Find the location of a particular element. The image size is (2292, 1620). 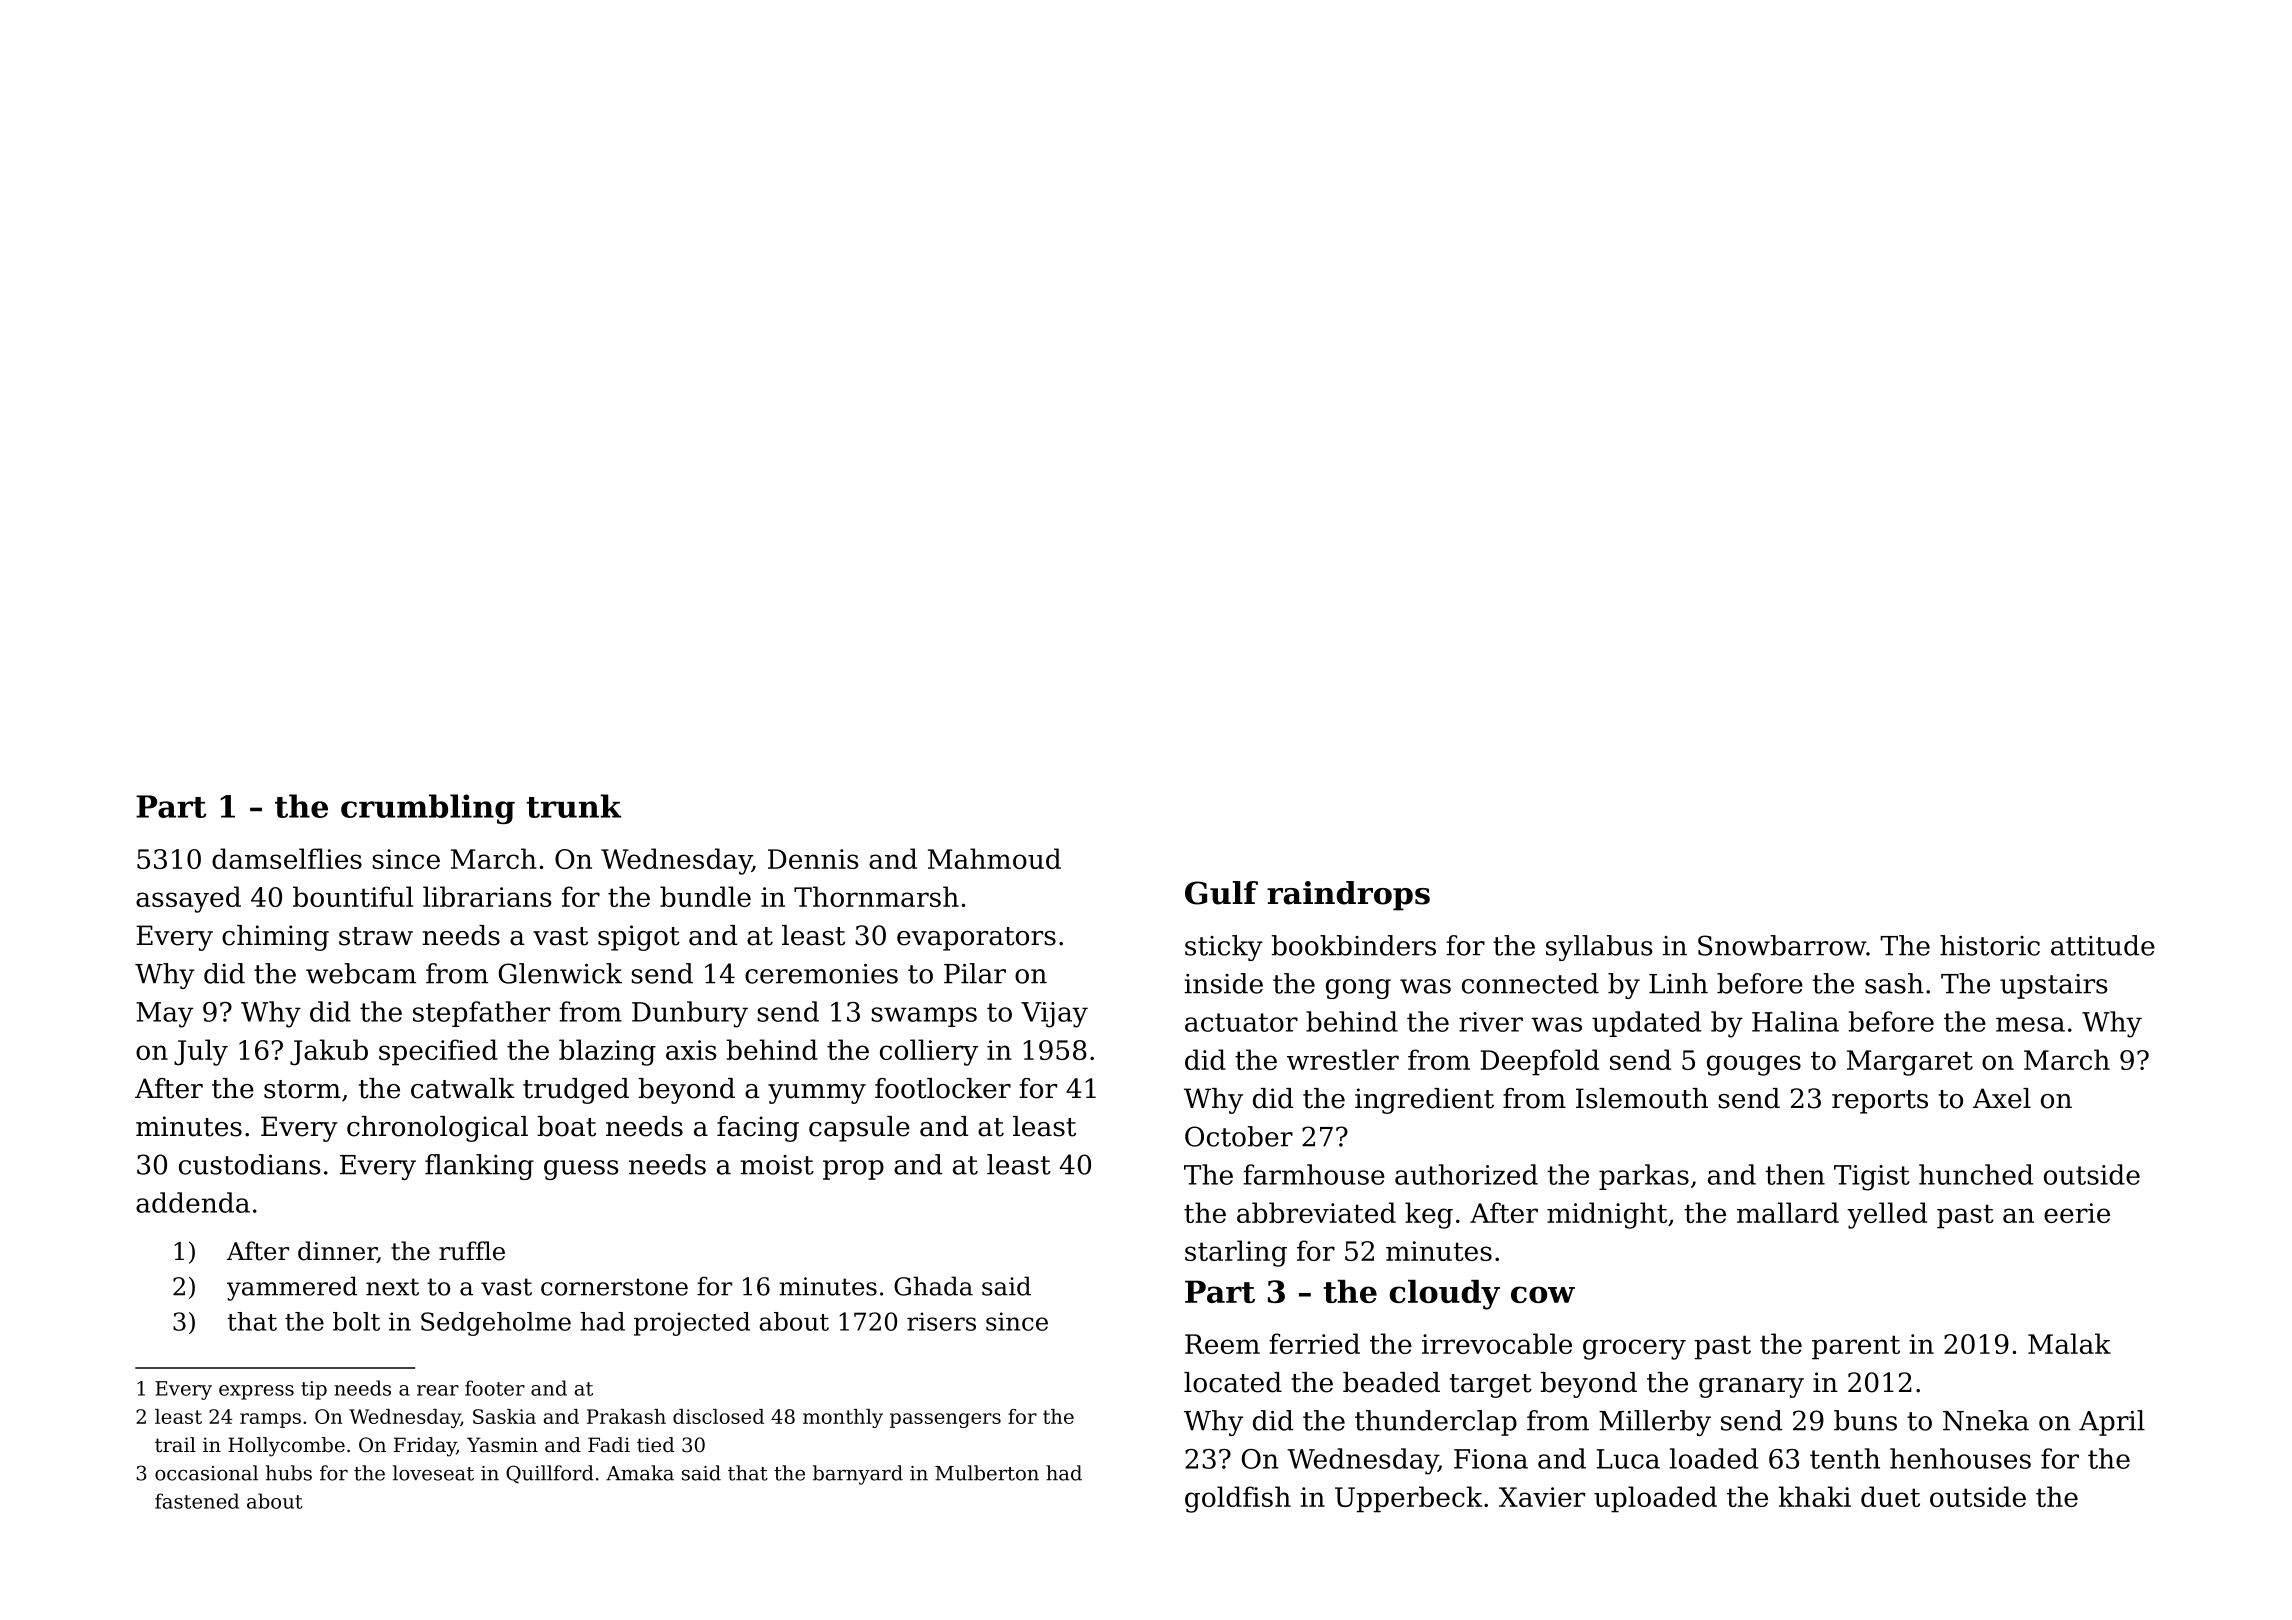

duet is located at coordinates (1890, 1496).
